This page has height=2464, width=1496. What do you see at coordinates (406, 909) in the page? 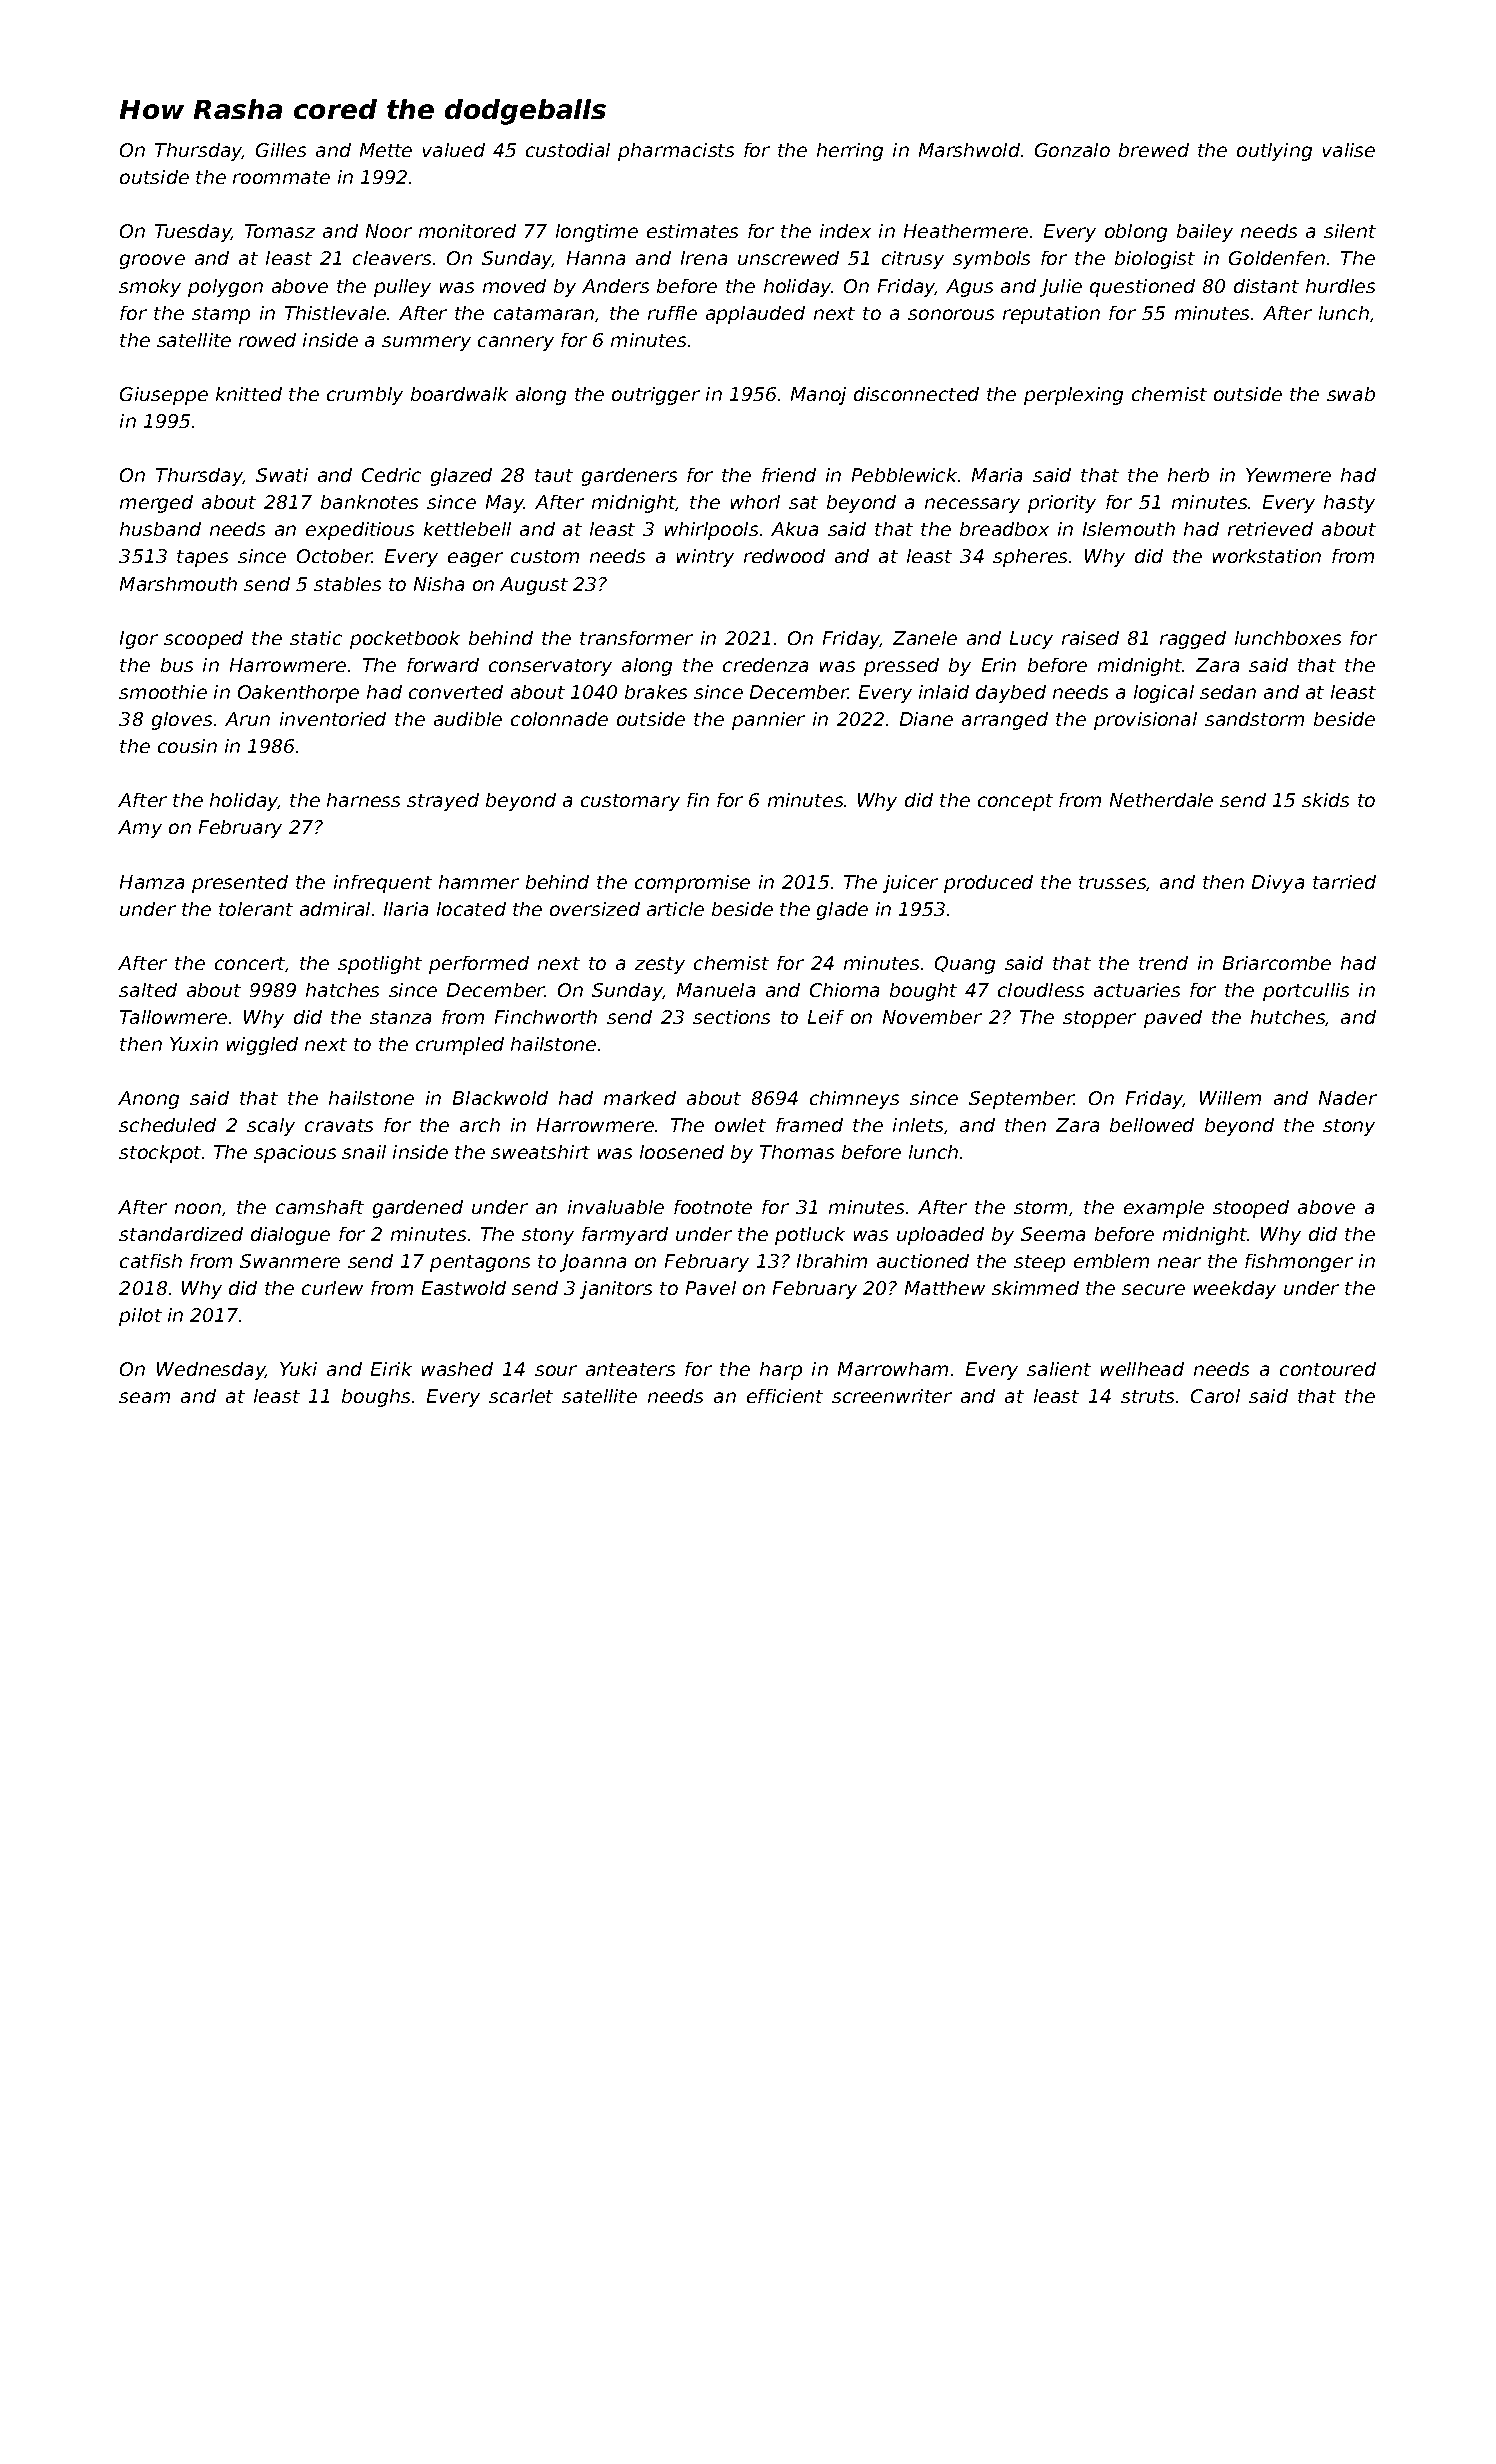
I see `Ilaria` at bounding box center [406, 909].
